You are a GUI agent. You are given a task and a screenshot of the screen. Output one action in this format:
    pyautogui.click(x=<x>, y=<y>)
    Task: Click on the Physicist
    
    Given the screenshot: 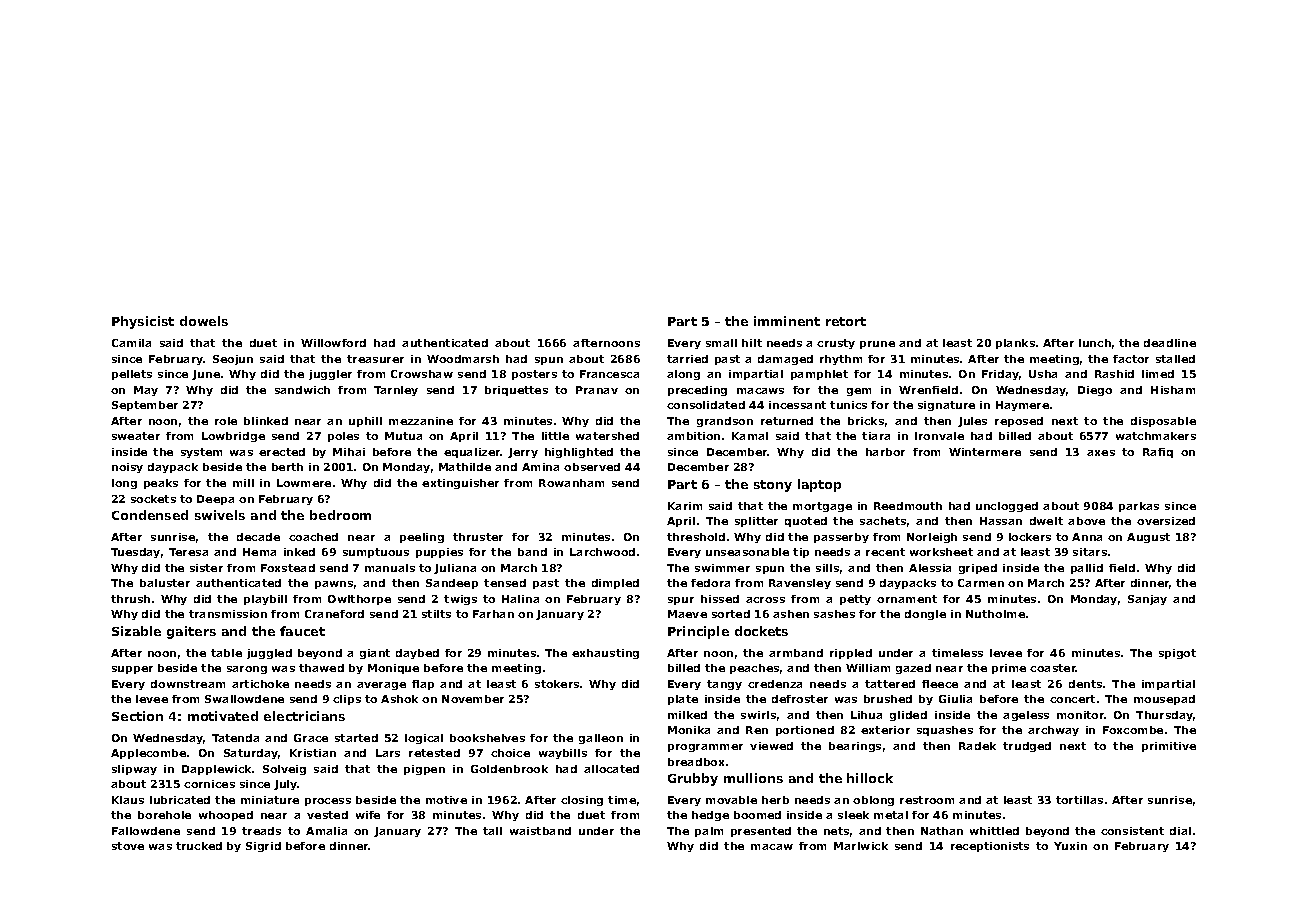 What is the action you would take?
    pyautogui.click(x=143, y=322)
